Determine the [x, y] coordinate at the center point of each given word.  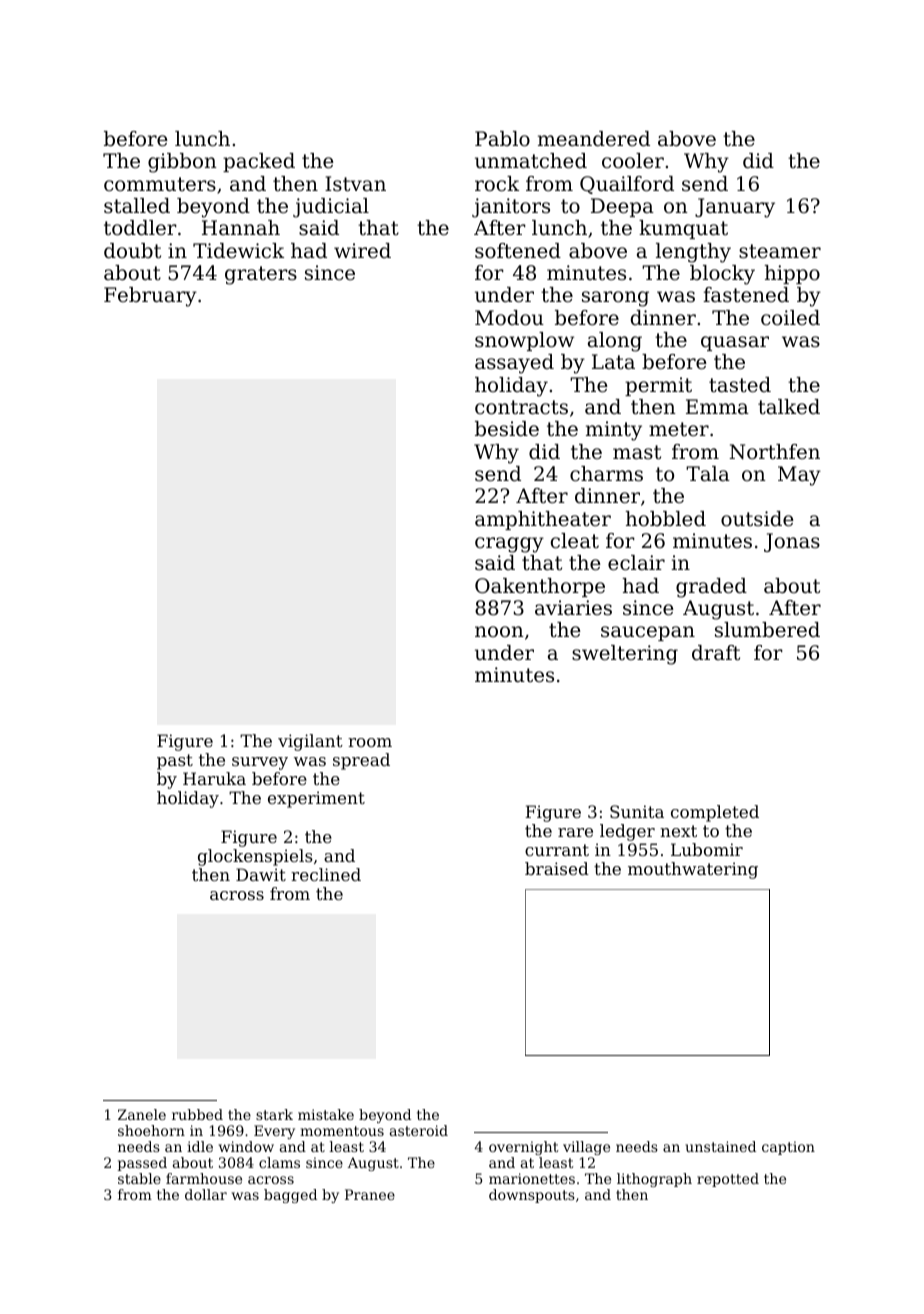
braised [557, 868]
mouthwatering [693, 870]
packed [259, 162]
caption [788, 1148]
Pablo [502, 139]
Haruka [214, 778]
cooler [633, 161]
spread [361, 761]
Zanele [142, 1114]
